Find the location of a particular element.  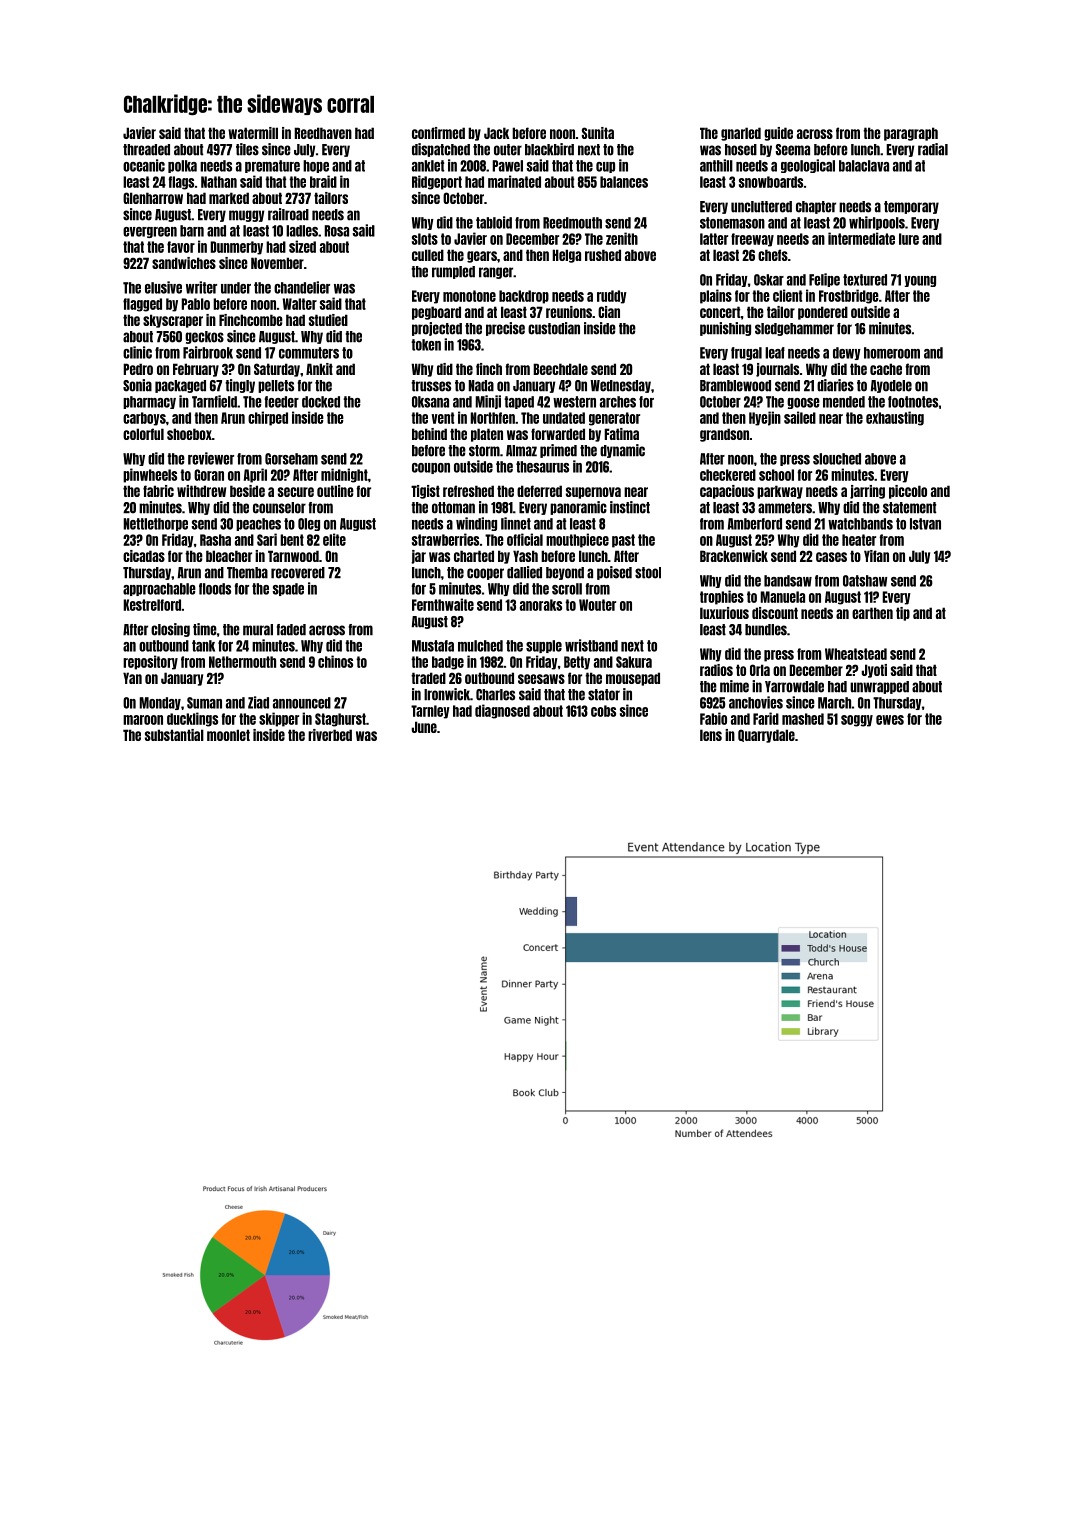

radial is located at coordinates (933, 149).
